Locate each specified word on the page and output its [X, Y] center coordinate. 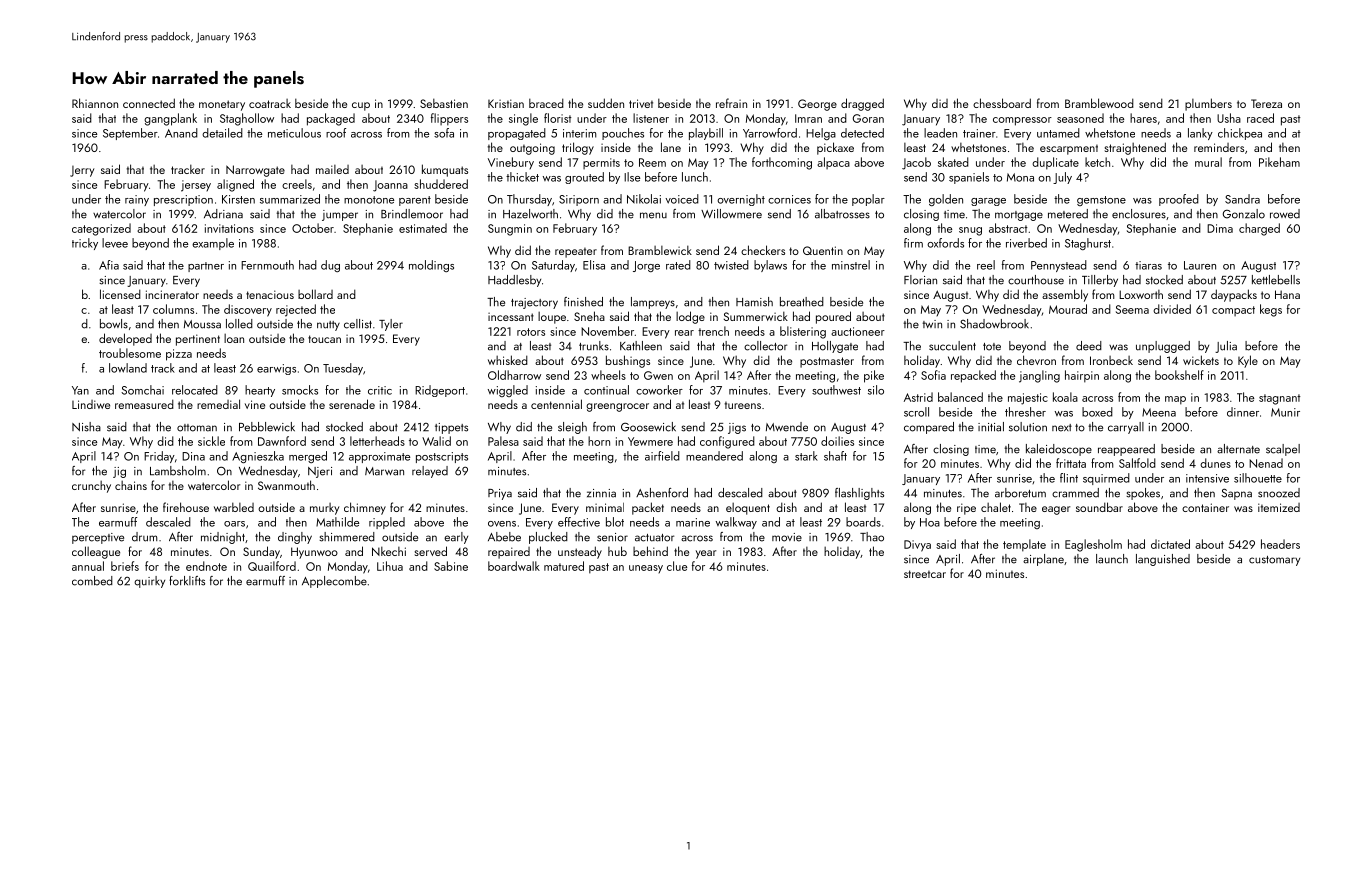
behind [650, 551]
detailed [222, 133]
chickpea [1240, 134]
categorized [101, 229]
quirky [149, 582]
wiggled [508, 391]
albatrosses [842, 214]
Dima [1220, 228]
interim [580, 133]
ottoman [197, 428]
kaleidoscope [1059, 450]
